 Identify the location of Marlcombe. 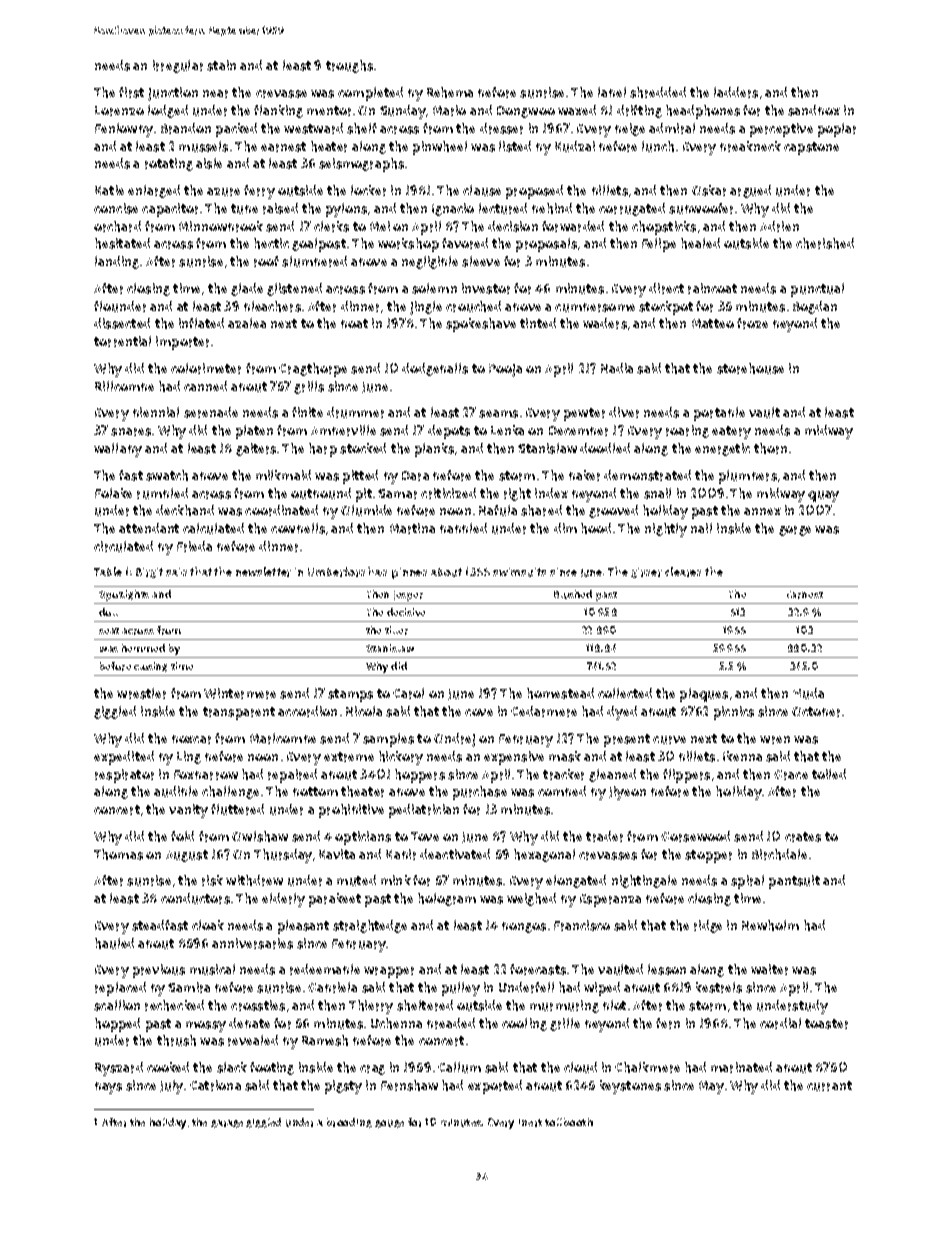
(283, 738).
